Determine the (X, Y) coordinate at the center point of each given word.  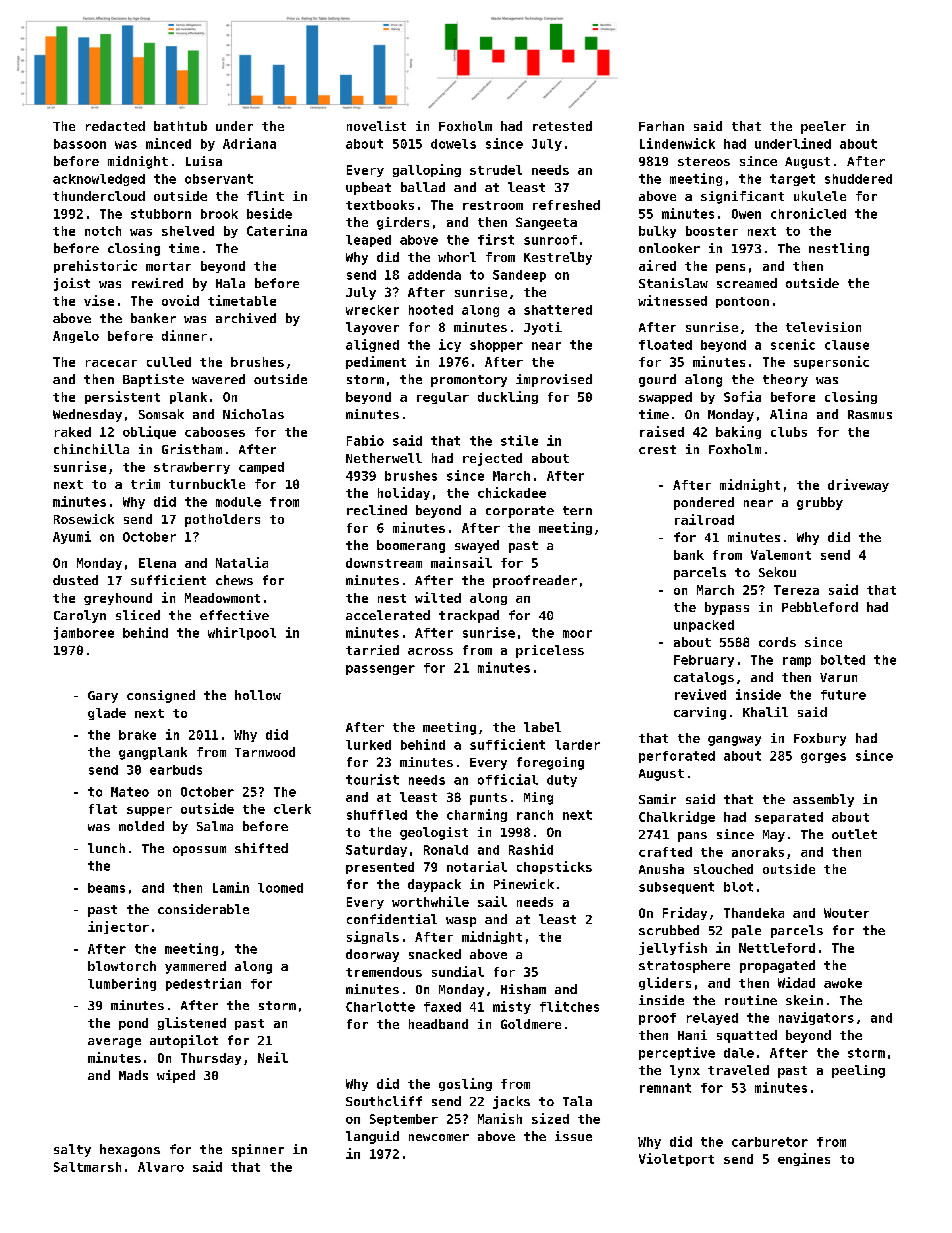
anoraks (758, 852)
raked (73, 432)
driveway (858, 485)
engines (804, 1159)
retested (562, 126)
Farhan (661, 126)
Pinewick (524, 884)
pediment (376, 362)
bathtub (180, 126)
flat (103, 809)
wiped (176, 1076)
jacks (511, 1102)
